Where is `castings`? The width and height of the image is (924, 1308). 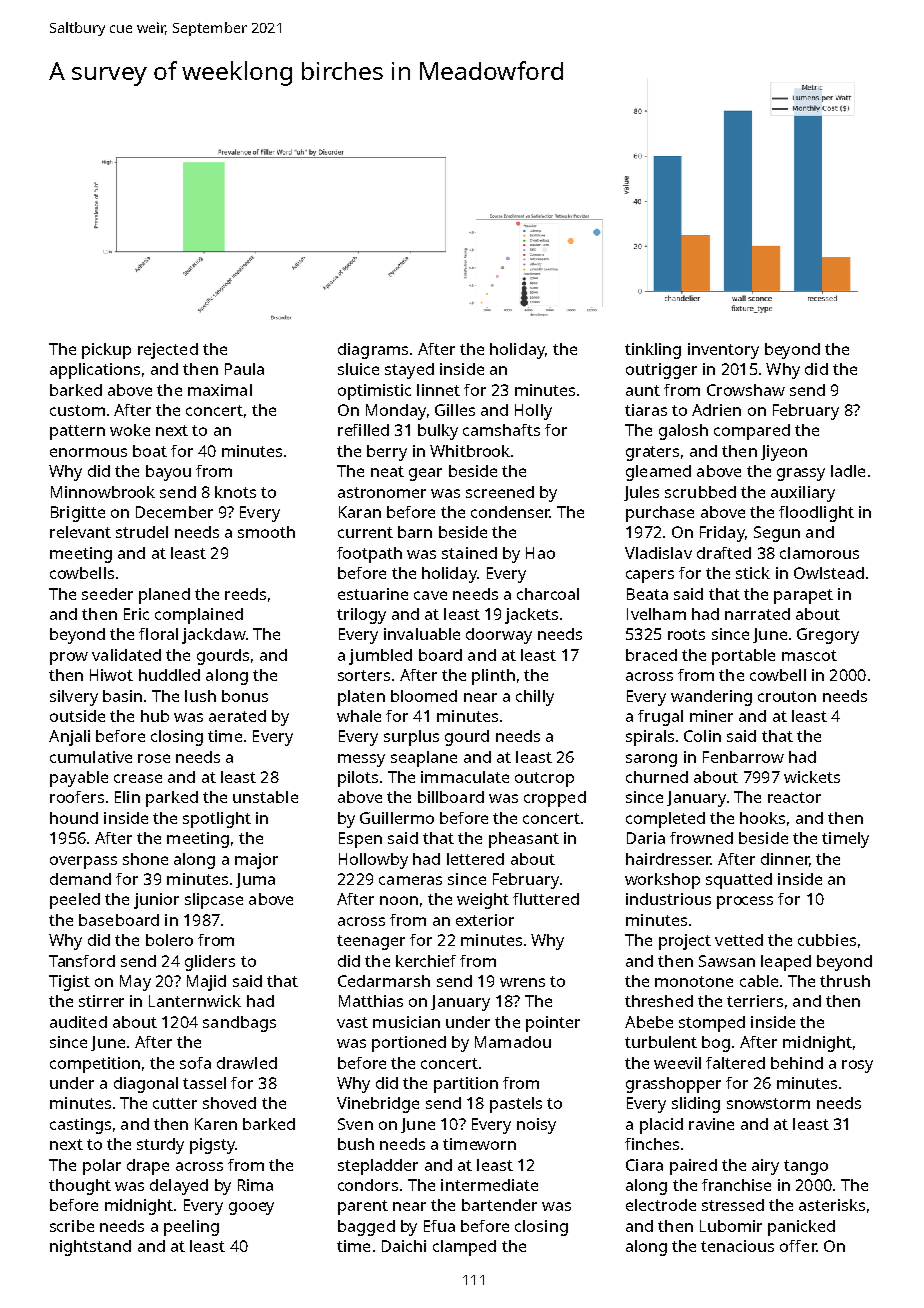
castings is located at coordinates (80, 1126).
